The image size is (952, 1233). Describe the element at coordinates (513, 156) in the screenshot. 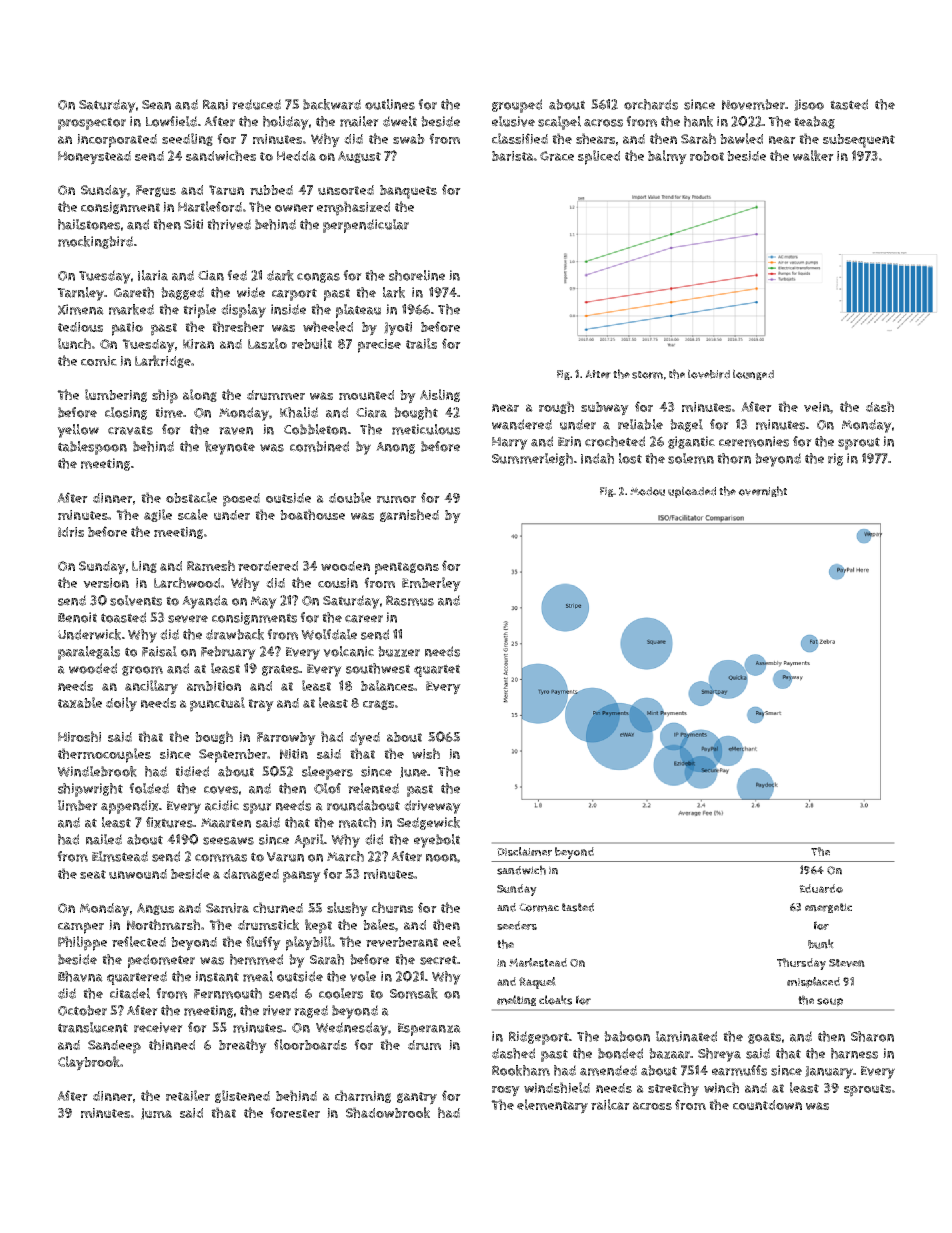

I see `barista` at that location.
